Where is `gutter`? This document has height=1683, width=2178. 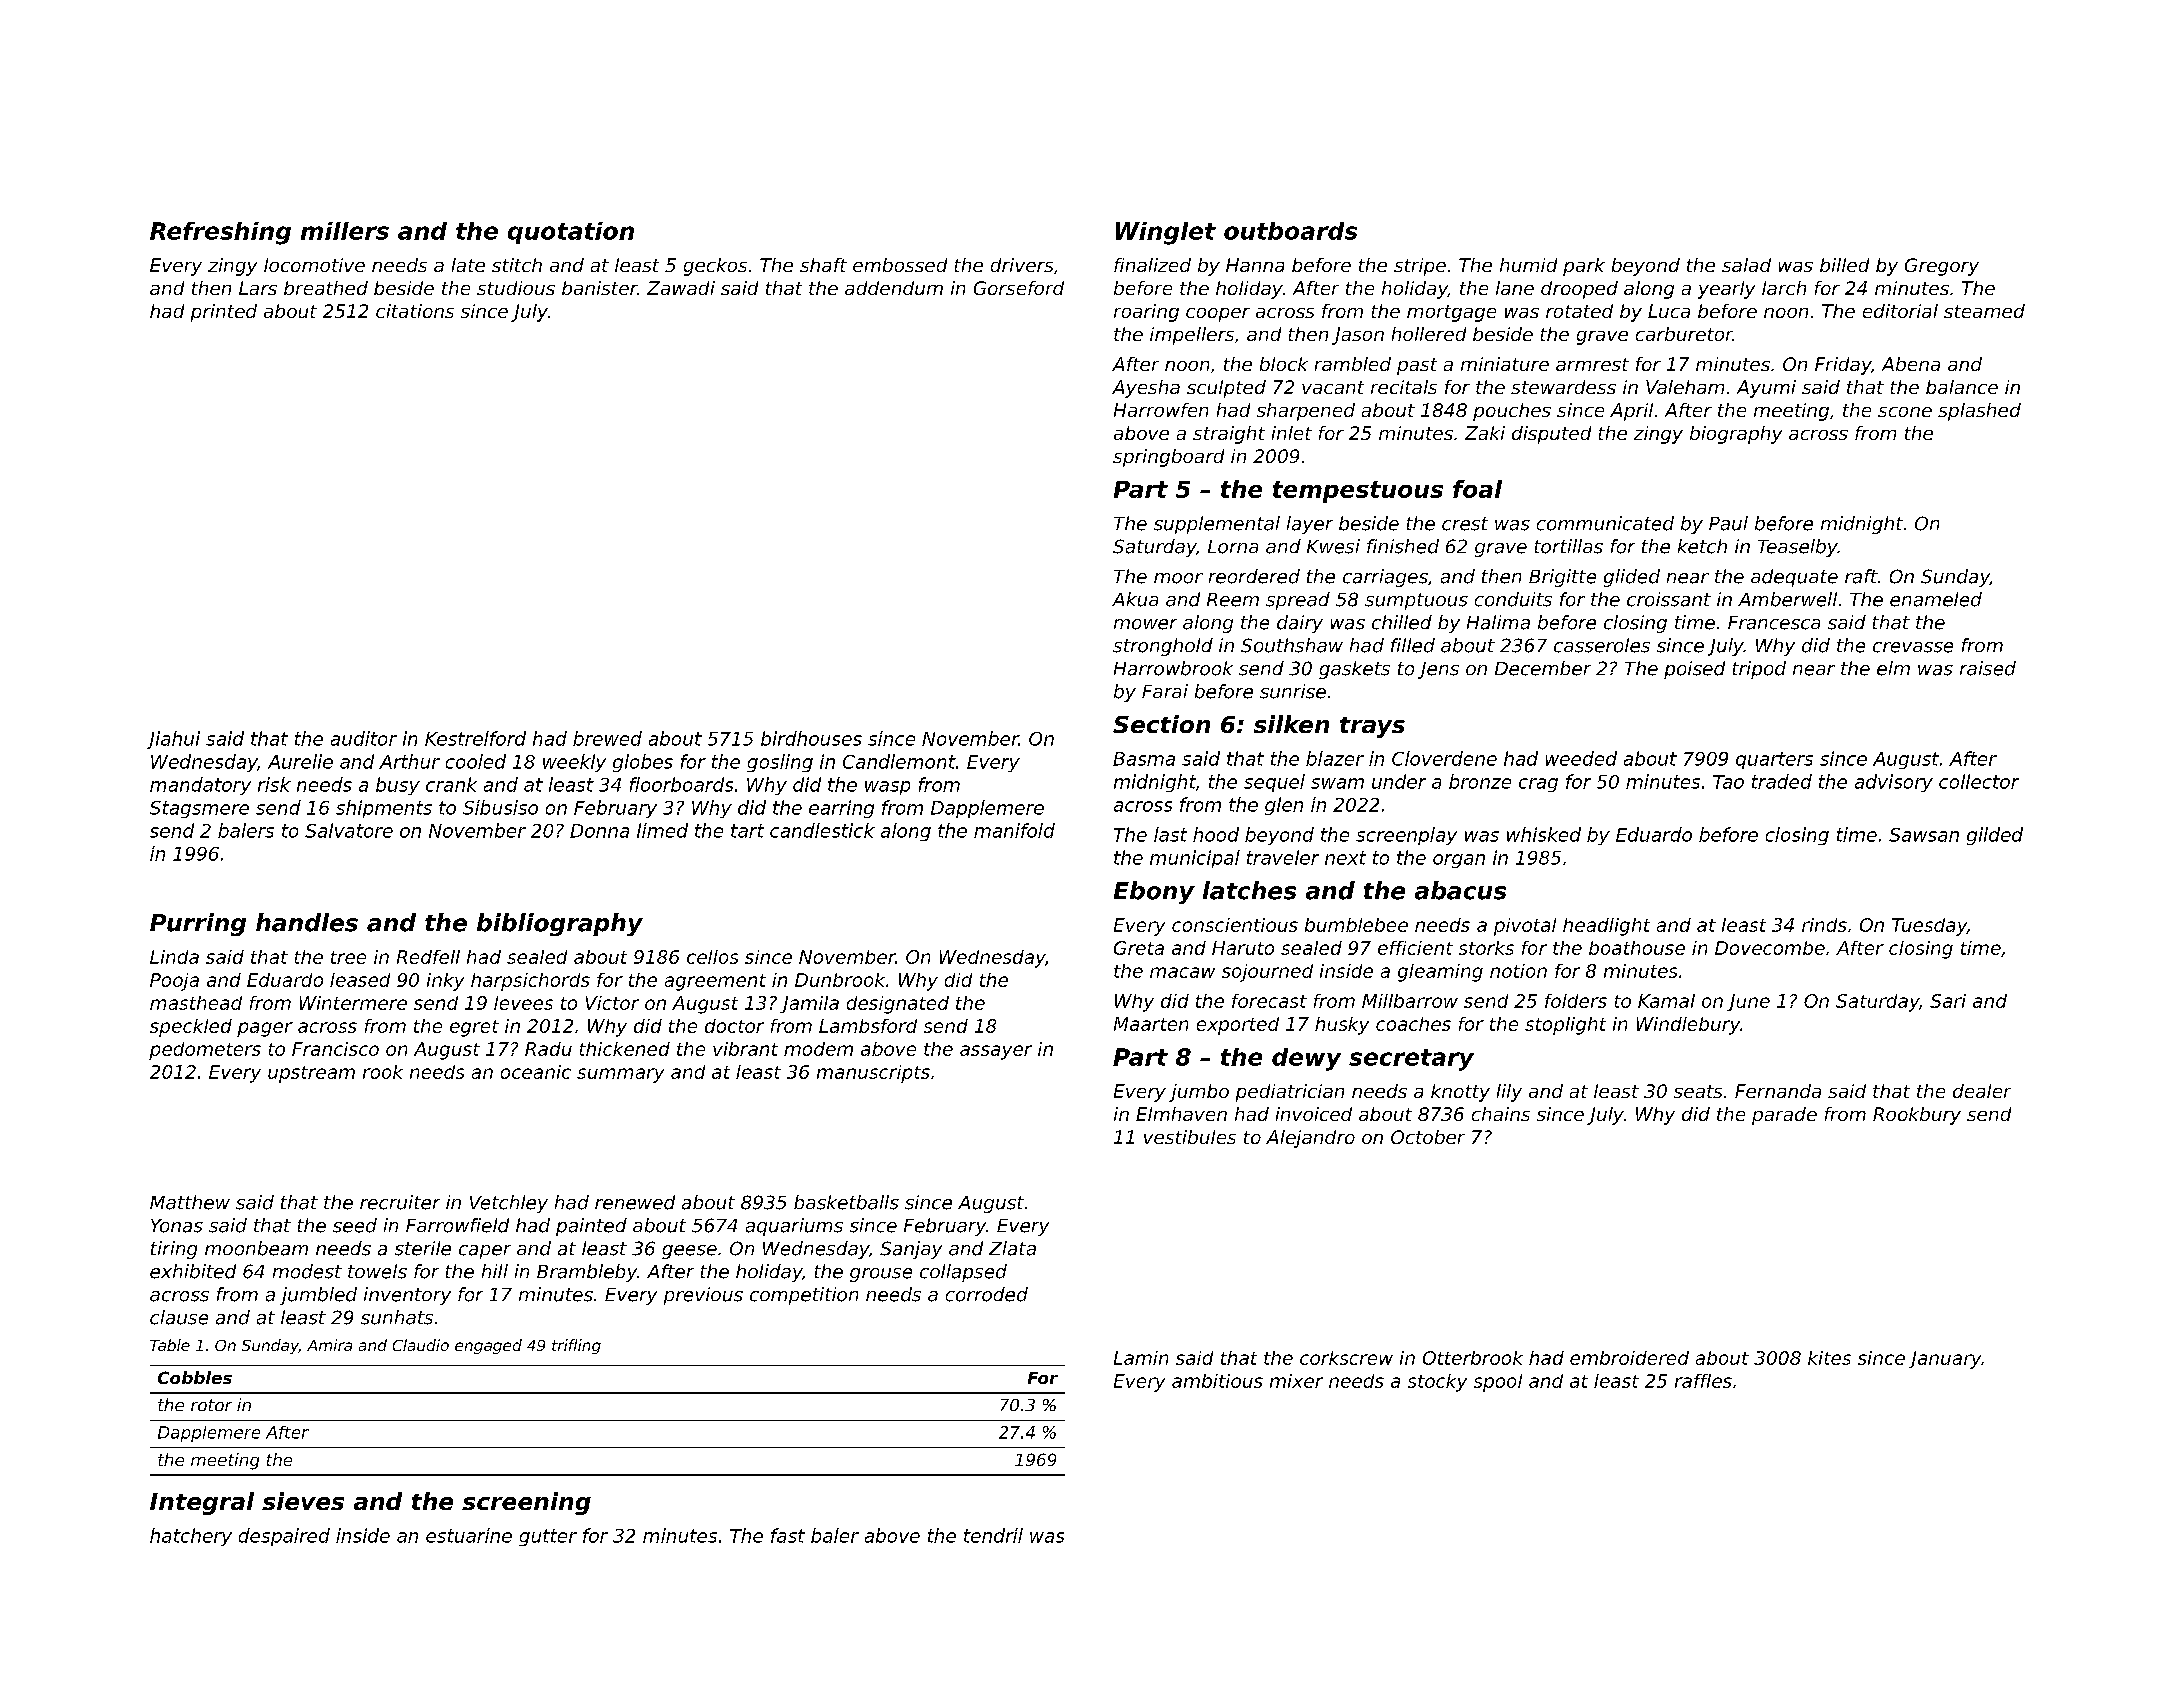 gutter is located at coordinates (548, 1537).
